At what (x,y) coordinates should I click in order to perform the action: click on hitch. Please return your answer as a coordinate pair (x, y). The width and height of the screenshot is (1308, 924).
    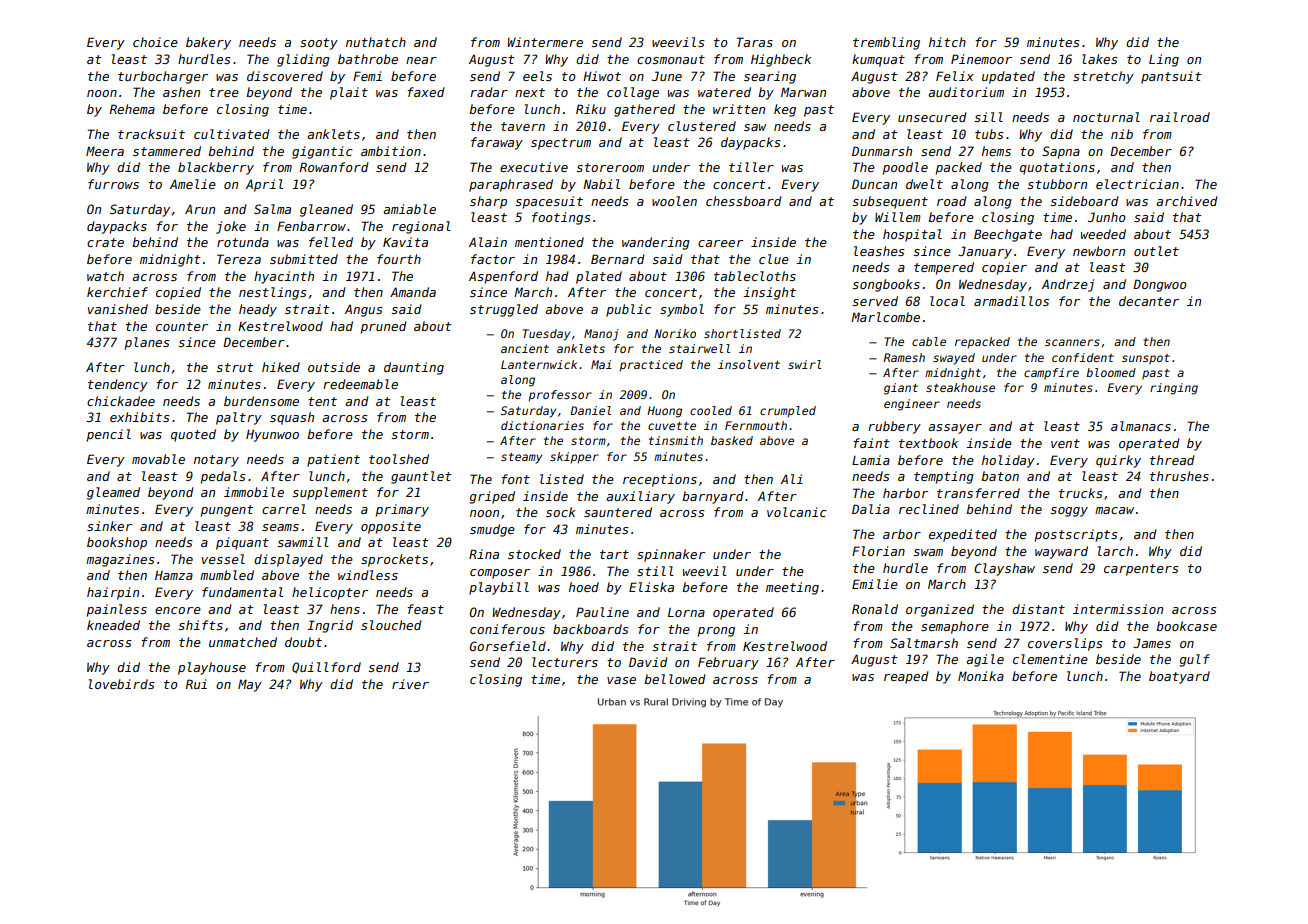
    Looking at the image, I should click on (947, 42).
